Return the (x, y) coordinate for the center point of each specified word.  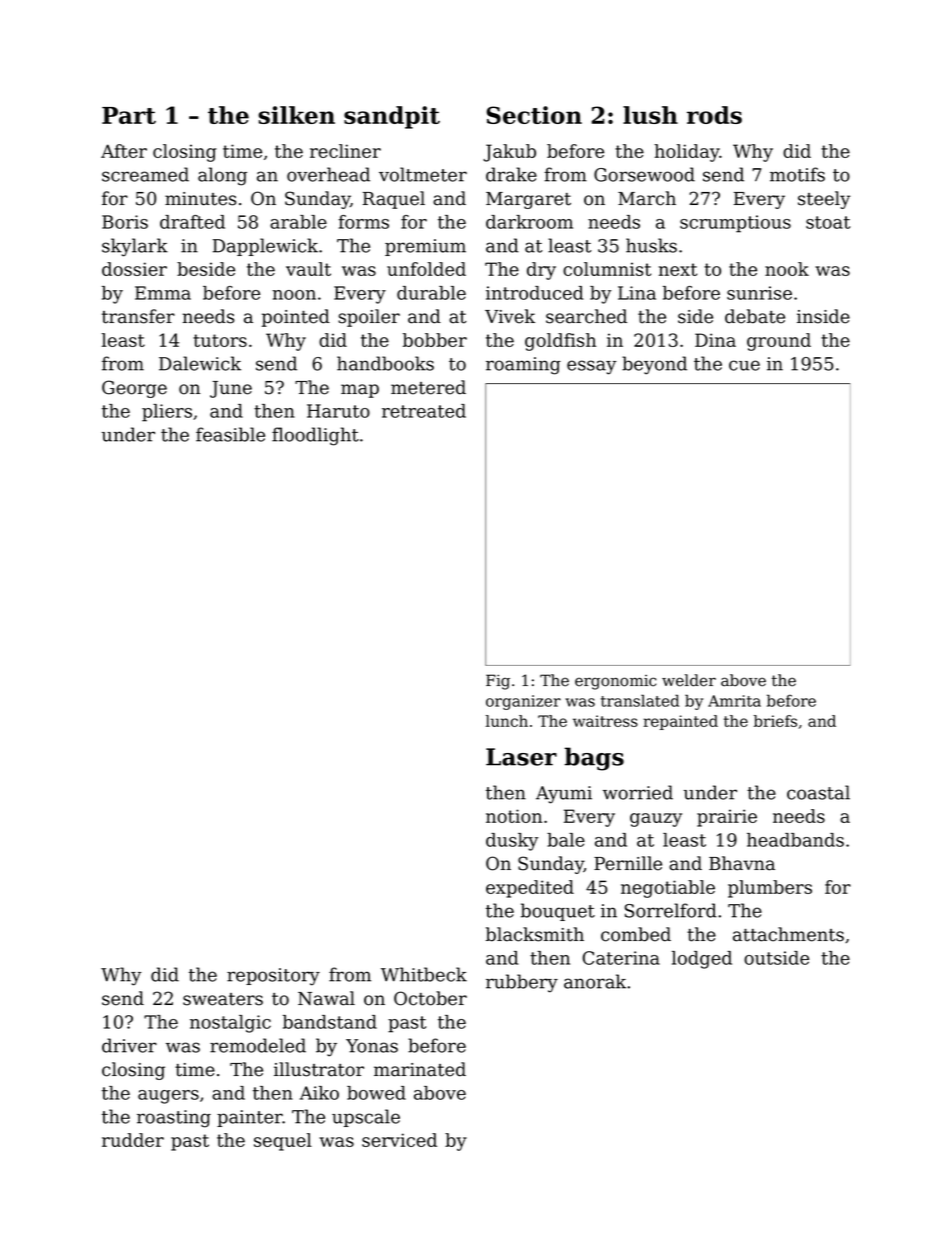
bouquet (558, 912)
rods (714, 115)
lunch (507, 721)
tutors (220, 340)
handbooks (385, 363)
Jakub (509, 153)
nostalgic (230, 1024)
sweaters (223, 999)
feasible (230, 434)
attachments (788, 934)
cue (744, 365)
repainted (680, 722)
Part (129, 115)
